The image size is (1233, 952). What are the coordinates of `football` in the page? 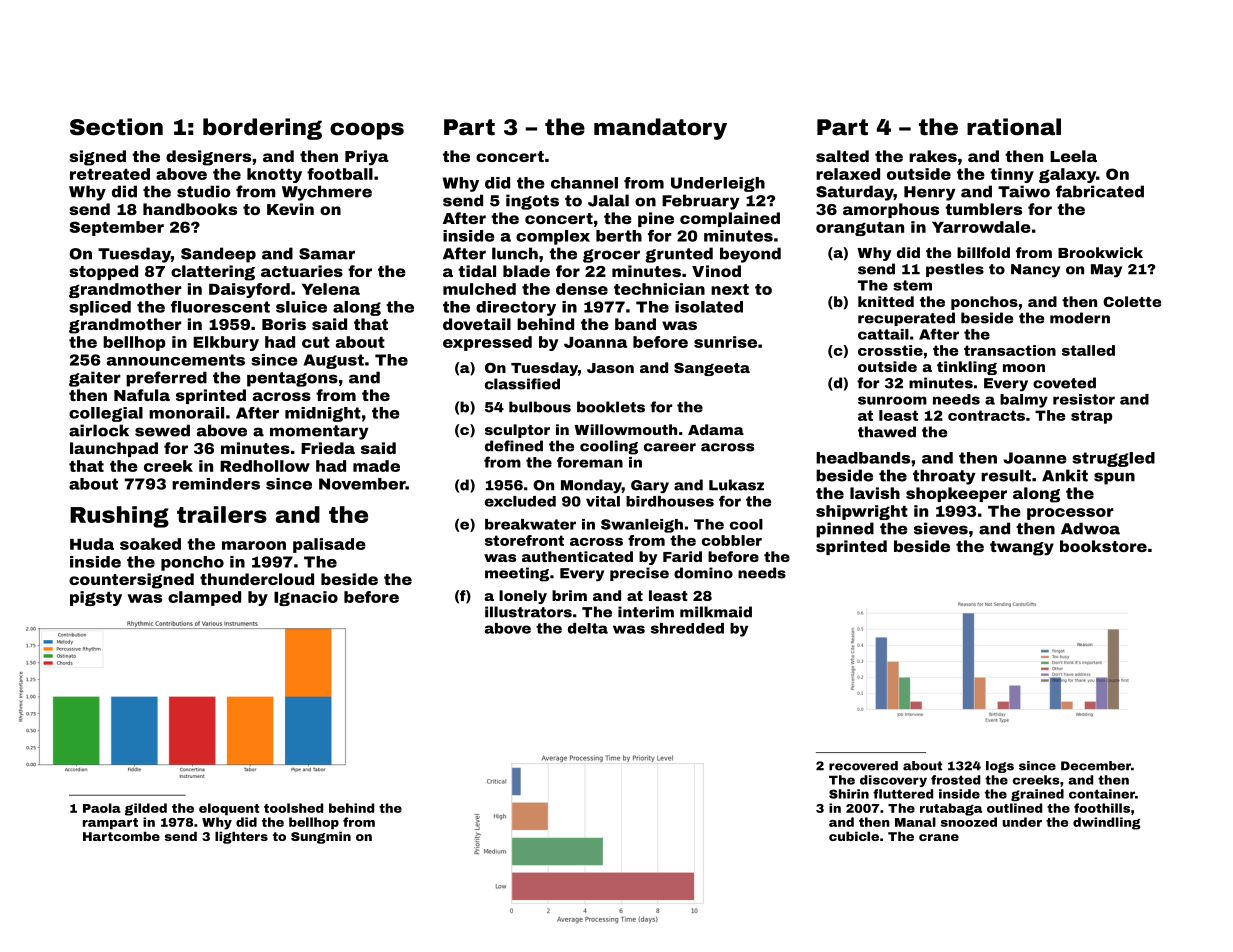 It's located at (340, 174).
